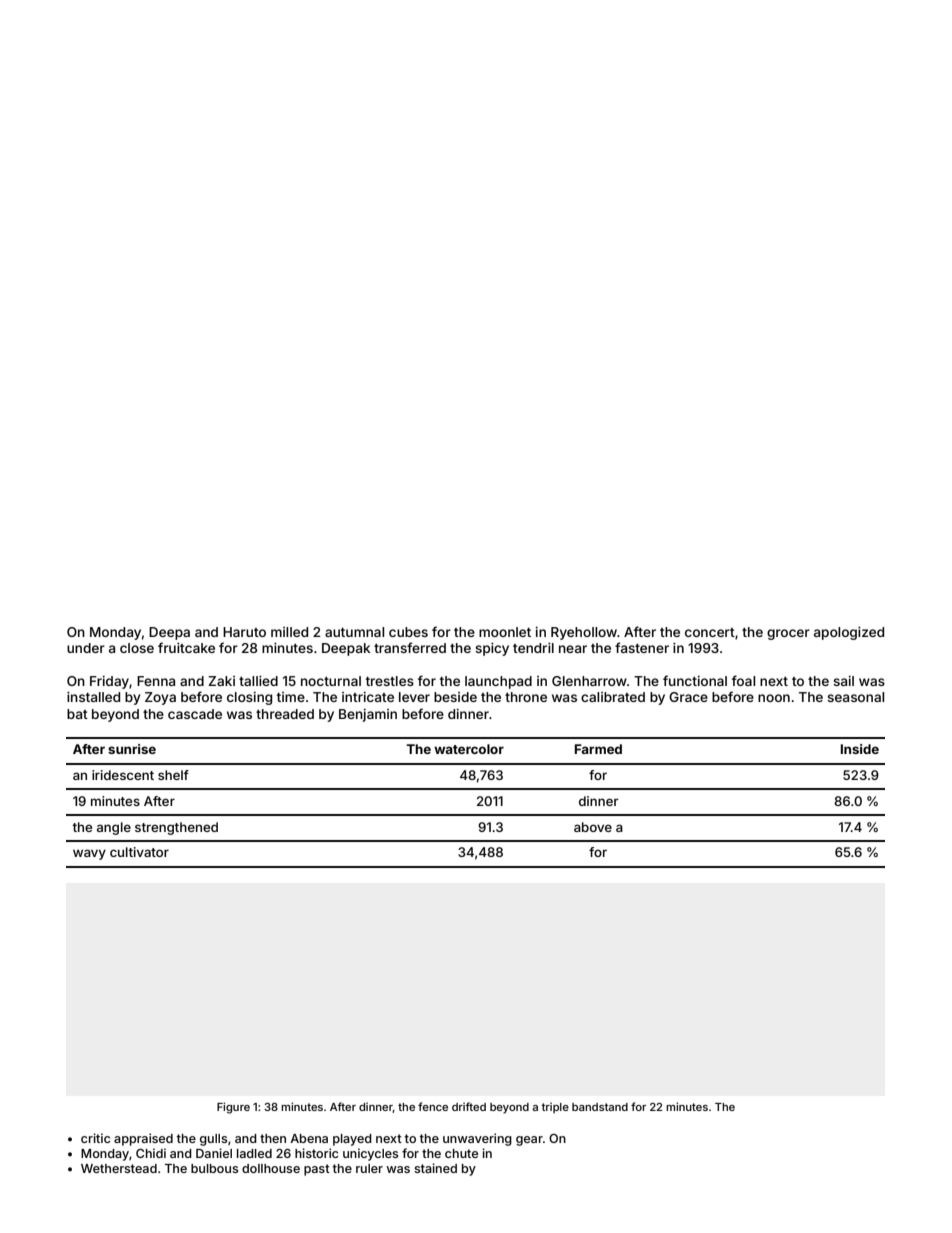 This screenshot has width=952, height=1233. Describe the element at coordinates (469, 749) in the screenshot. I see `watercolor` at that location.
